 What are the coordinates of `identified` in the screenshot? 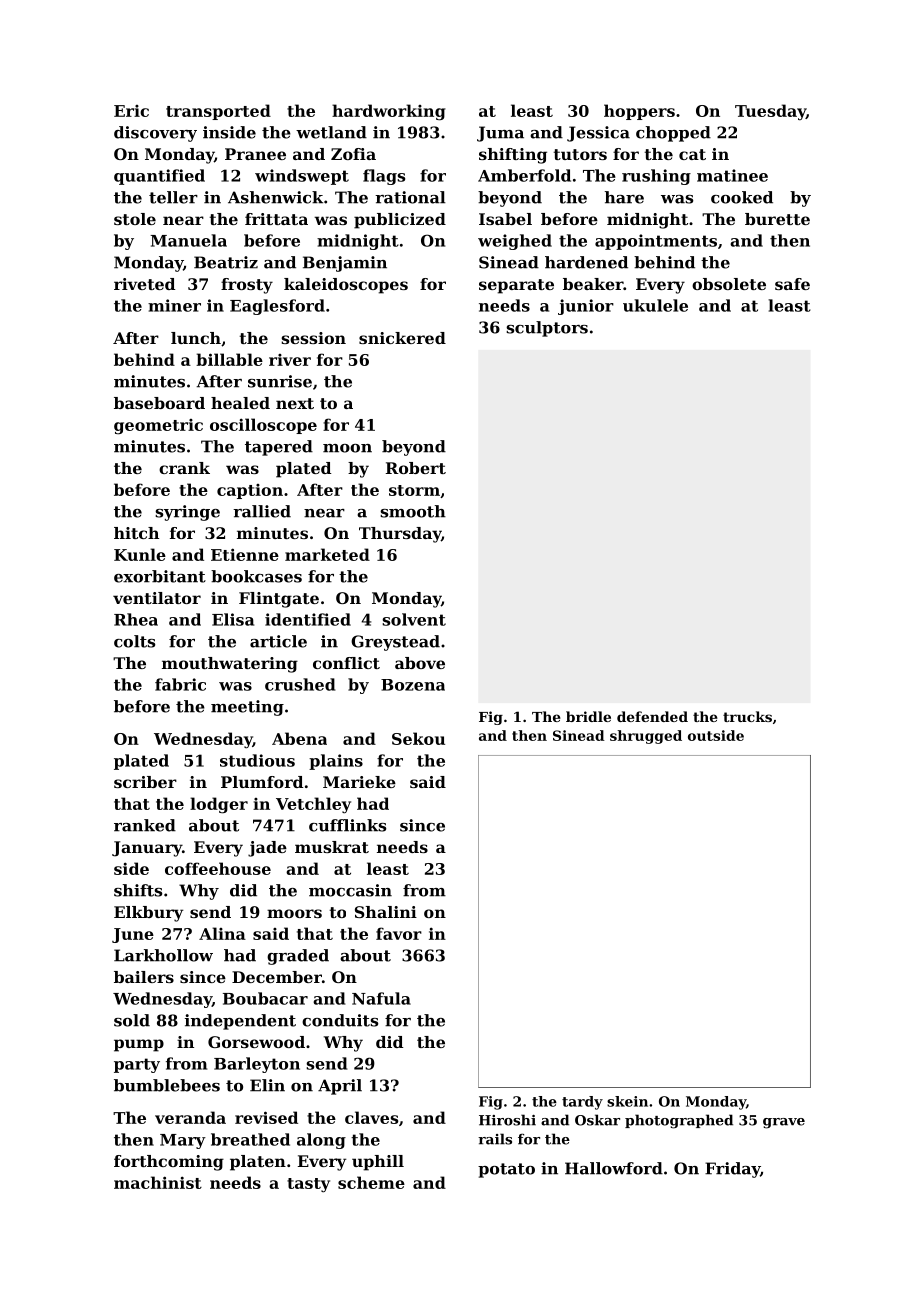 It's located at (308, 619).
